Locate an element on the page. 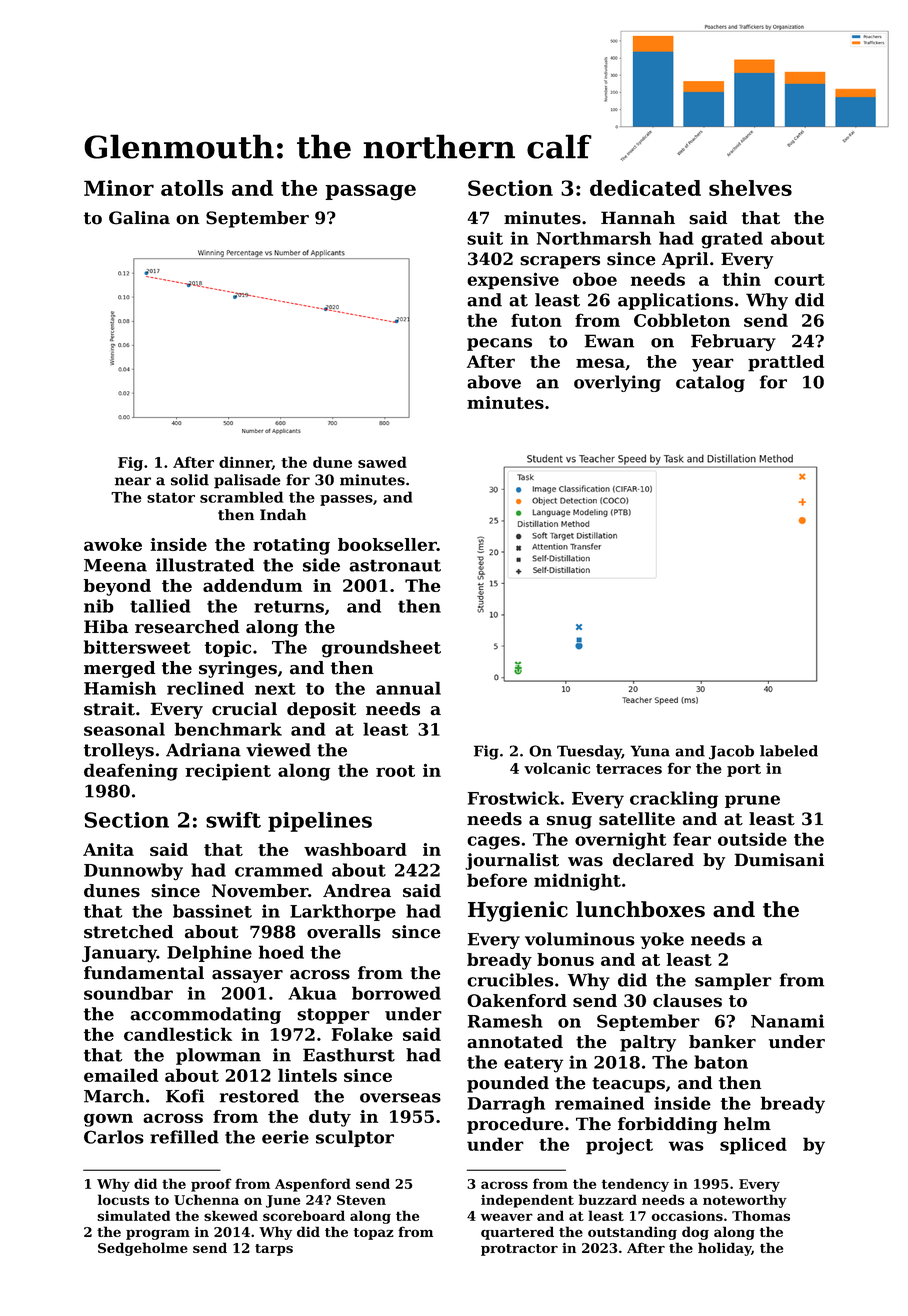 The image size is (908, 1316). beyond is located at coordinates (117, 587).
